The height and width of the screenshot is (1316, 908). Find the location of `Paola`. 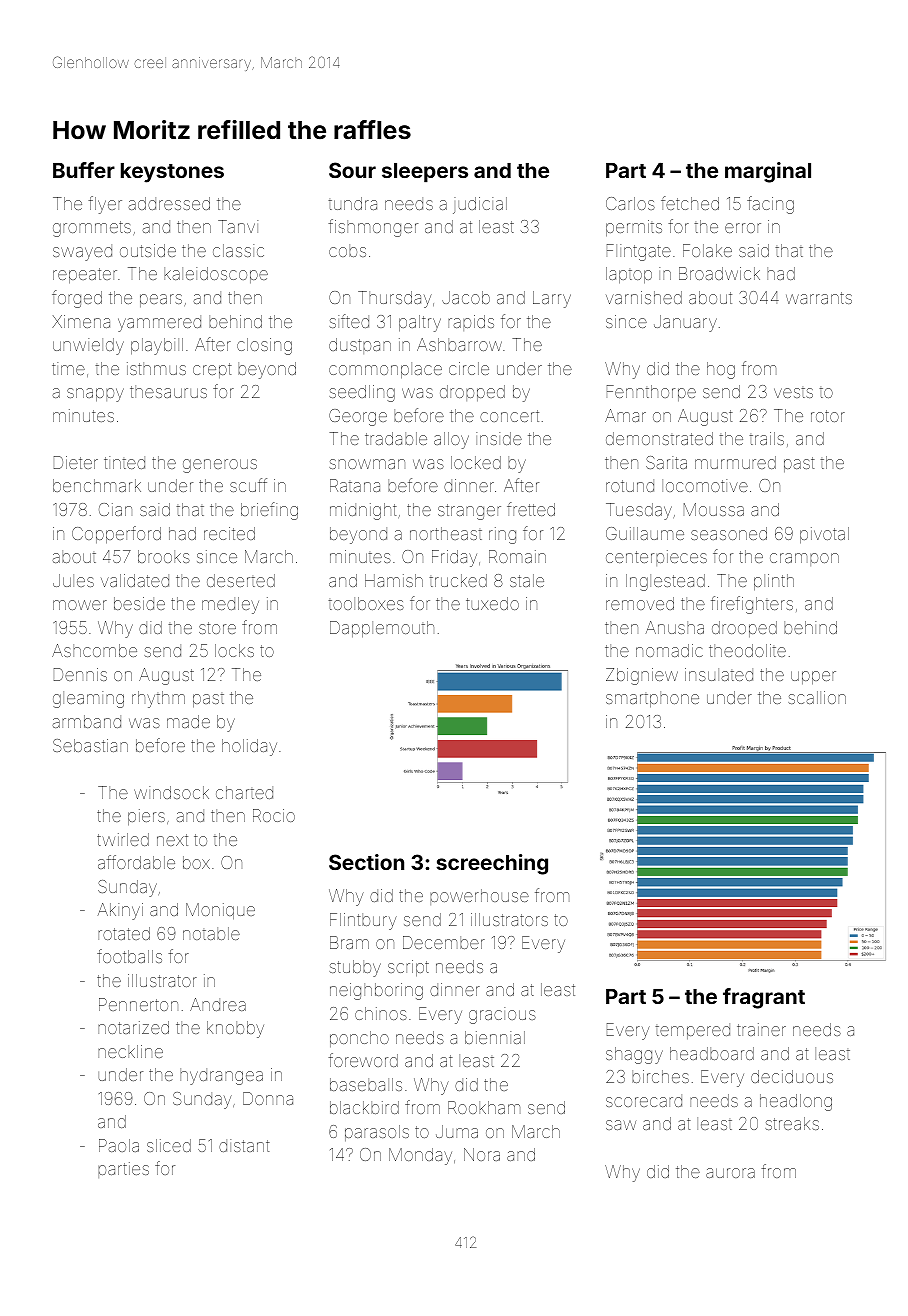

Paola is located at coordinates (119, 1145).
